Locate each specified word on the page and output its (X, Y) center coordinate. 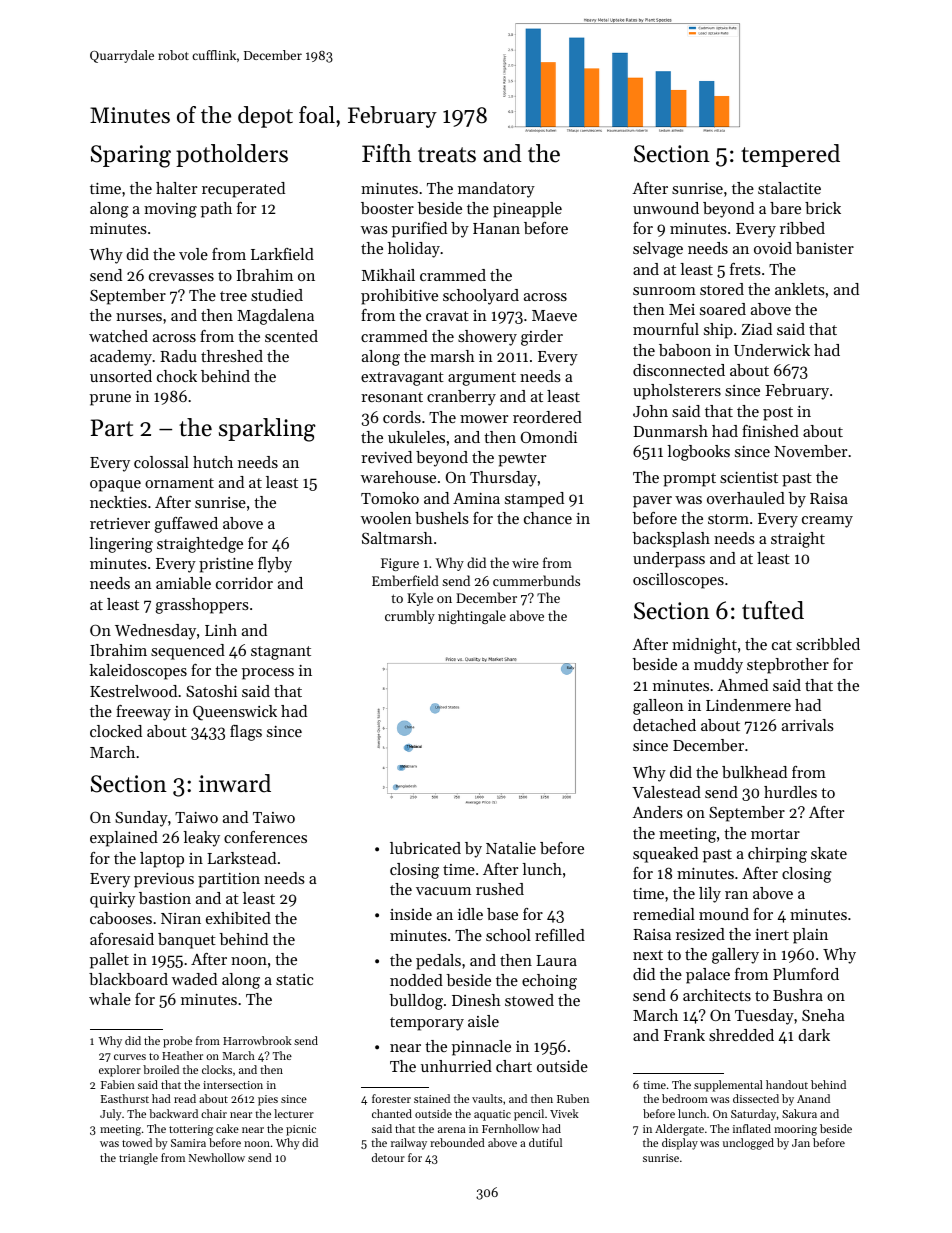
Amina (476, 498)
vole (193, 254)
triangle (138, 1159)
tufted (773, 610)
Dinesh (476, 1000)
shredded (741, 1035)
